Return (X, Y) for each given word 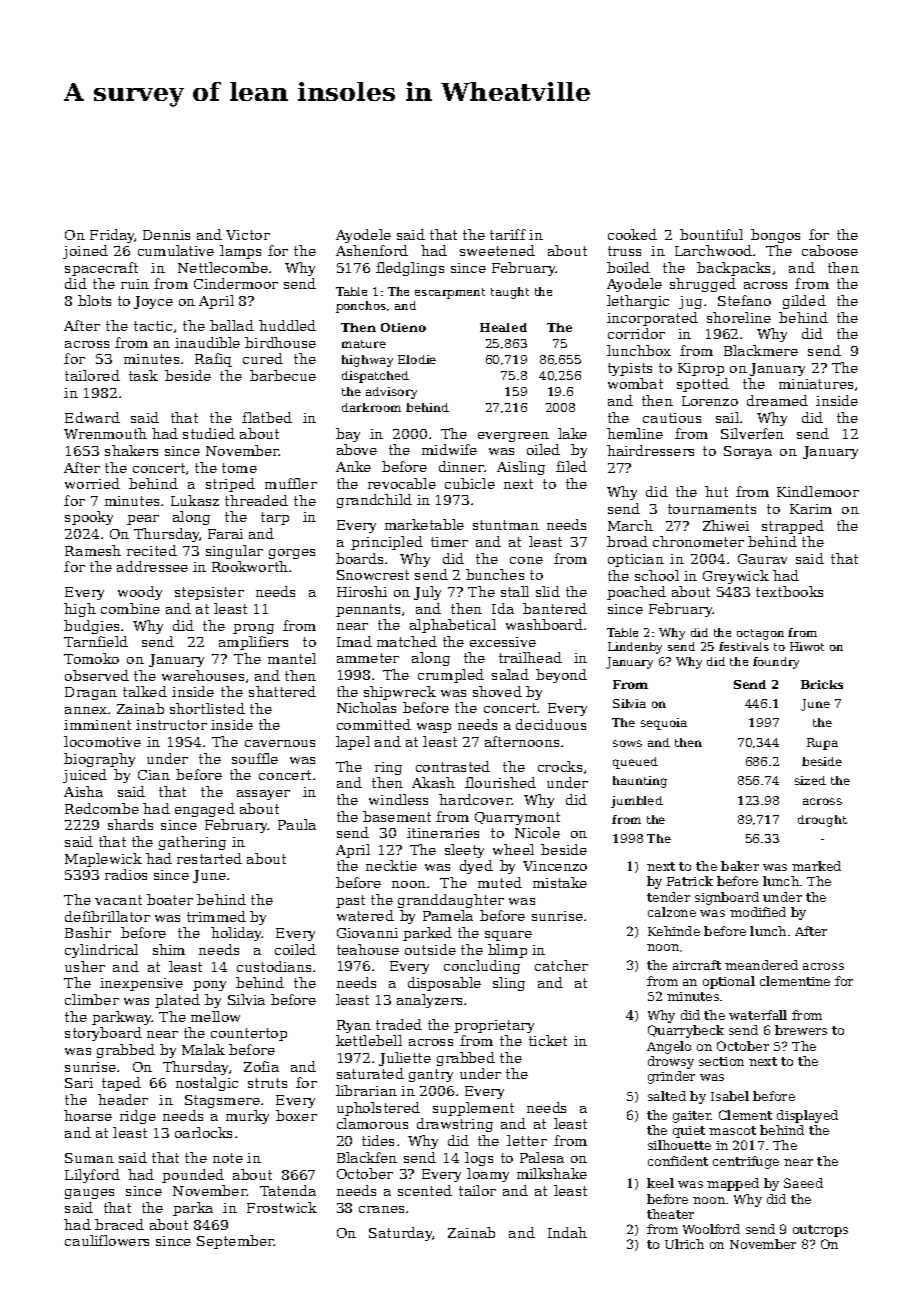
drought (822, 821)
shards (130, 824)
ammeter (368, 658)
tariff (508, 234)
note (228, 1158)
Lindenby (635, 648)
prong (253, 629)
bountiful (711, 234)
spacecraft (101, 269)
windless (398, 799)
